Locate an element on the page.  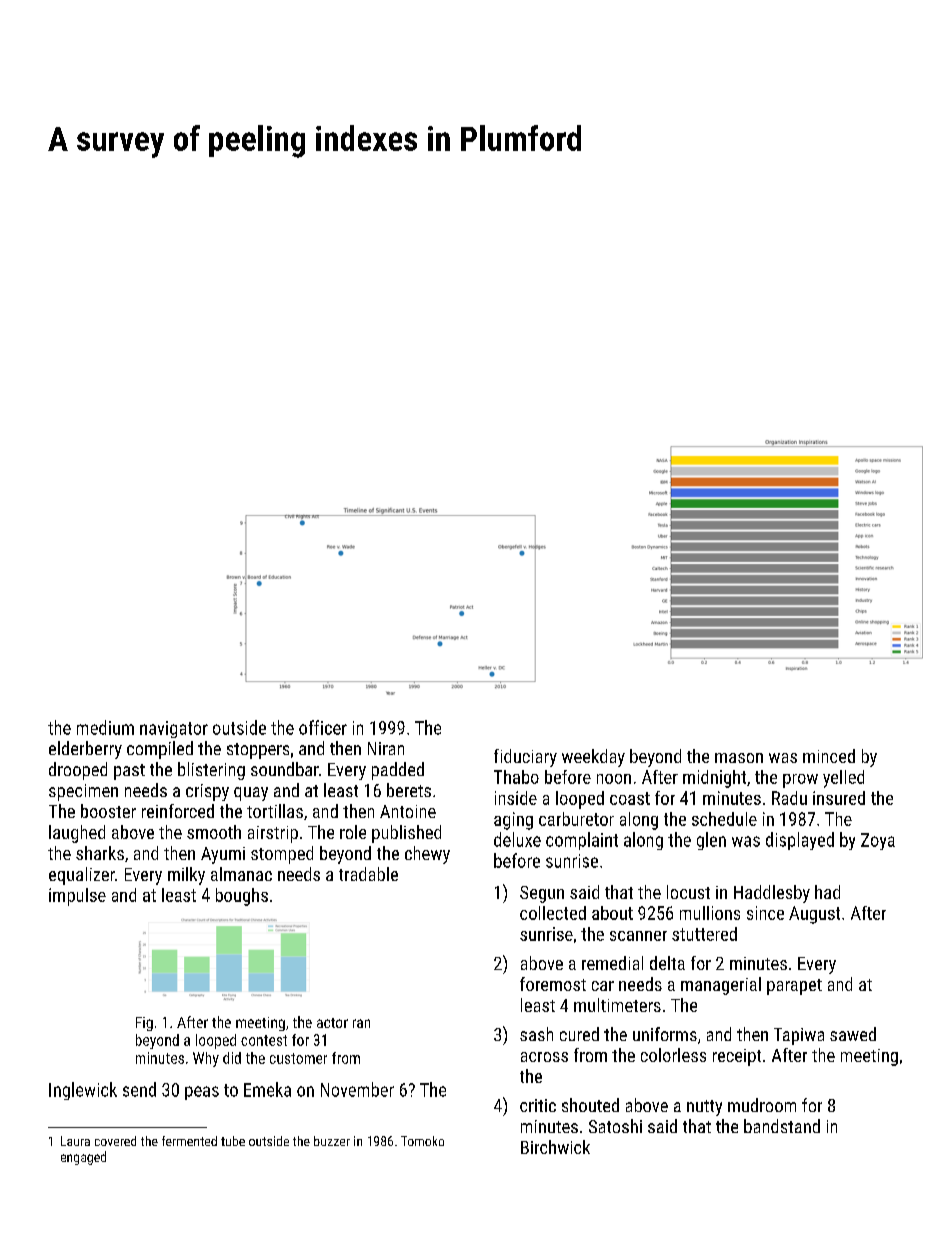
bandstand is located at coordinates (782, 1126).
